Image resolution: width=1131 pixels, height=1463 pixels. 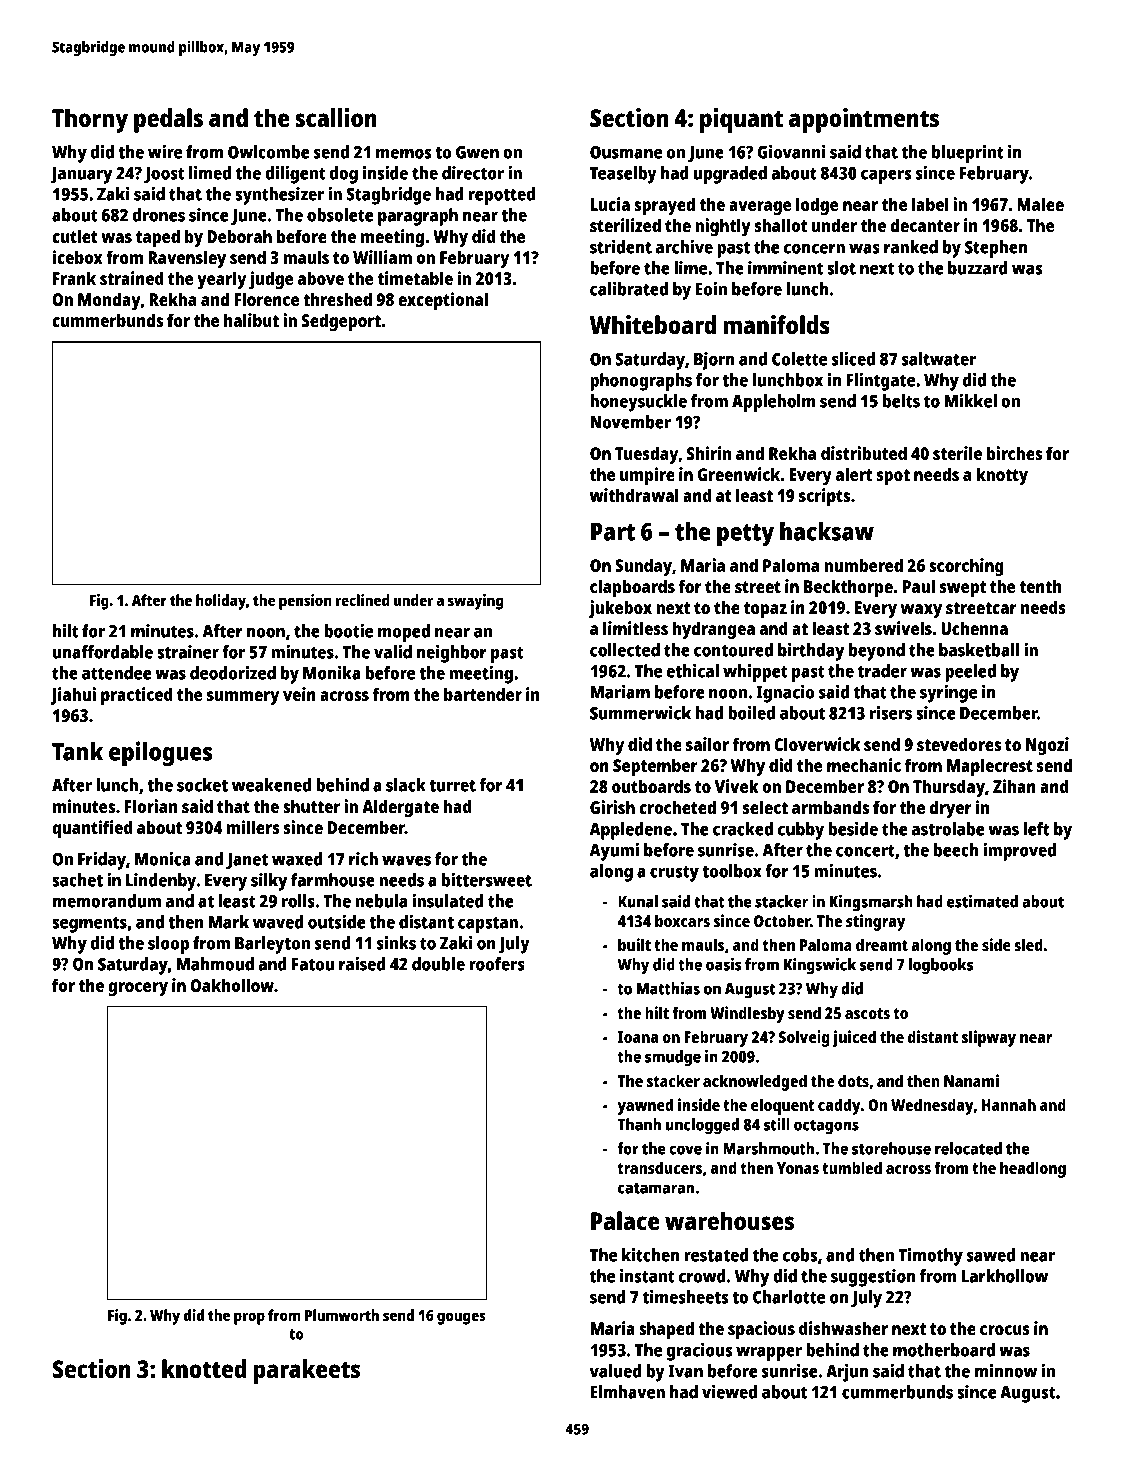 I want to click on boiled, so click(x=751, y=713).
